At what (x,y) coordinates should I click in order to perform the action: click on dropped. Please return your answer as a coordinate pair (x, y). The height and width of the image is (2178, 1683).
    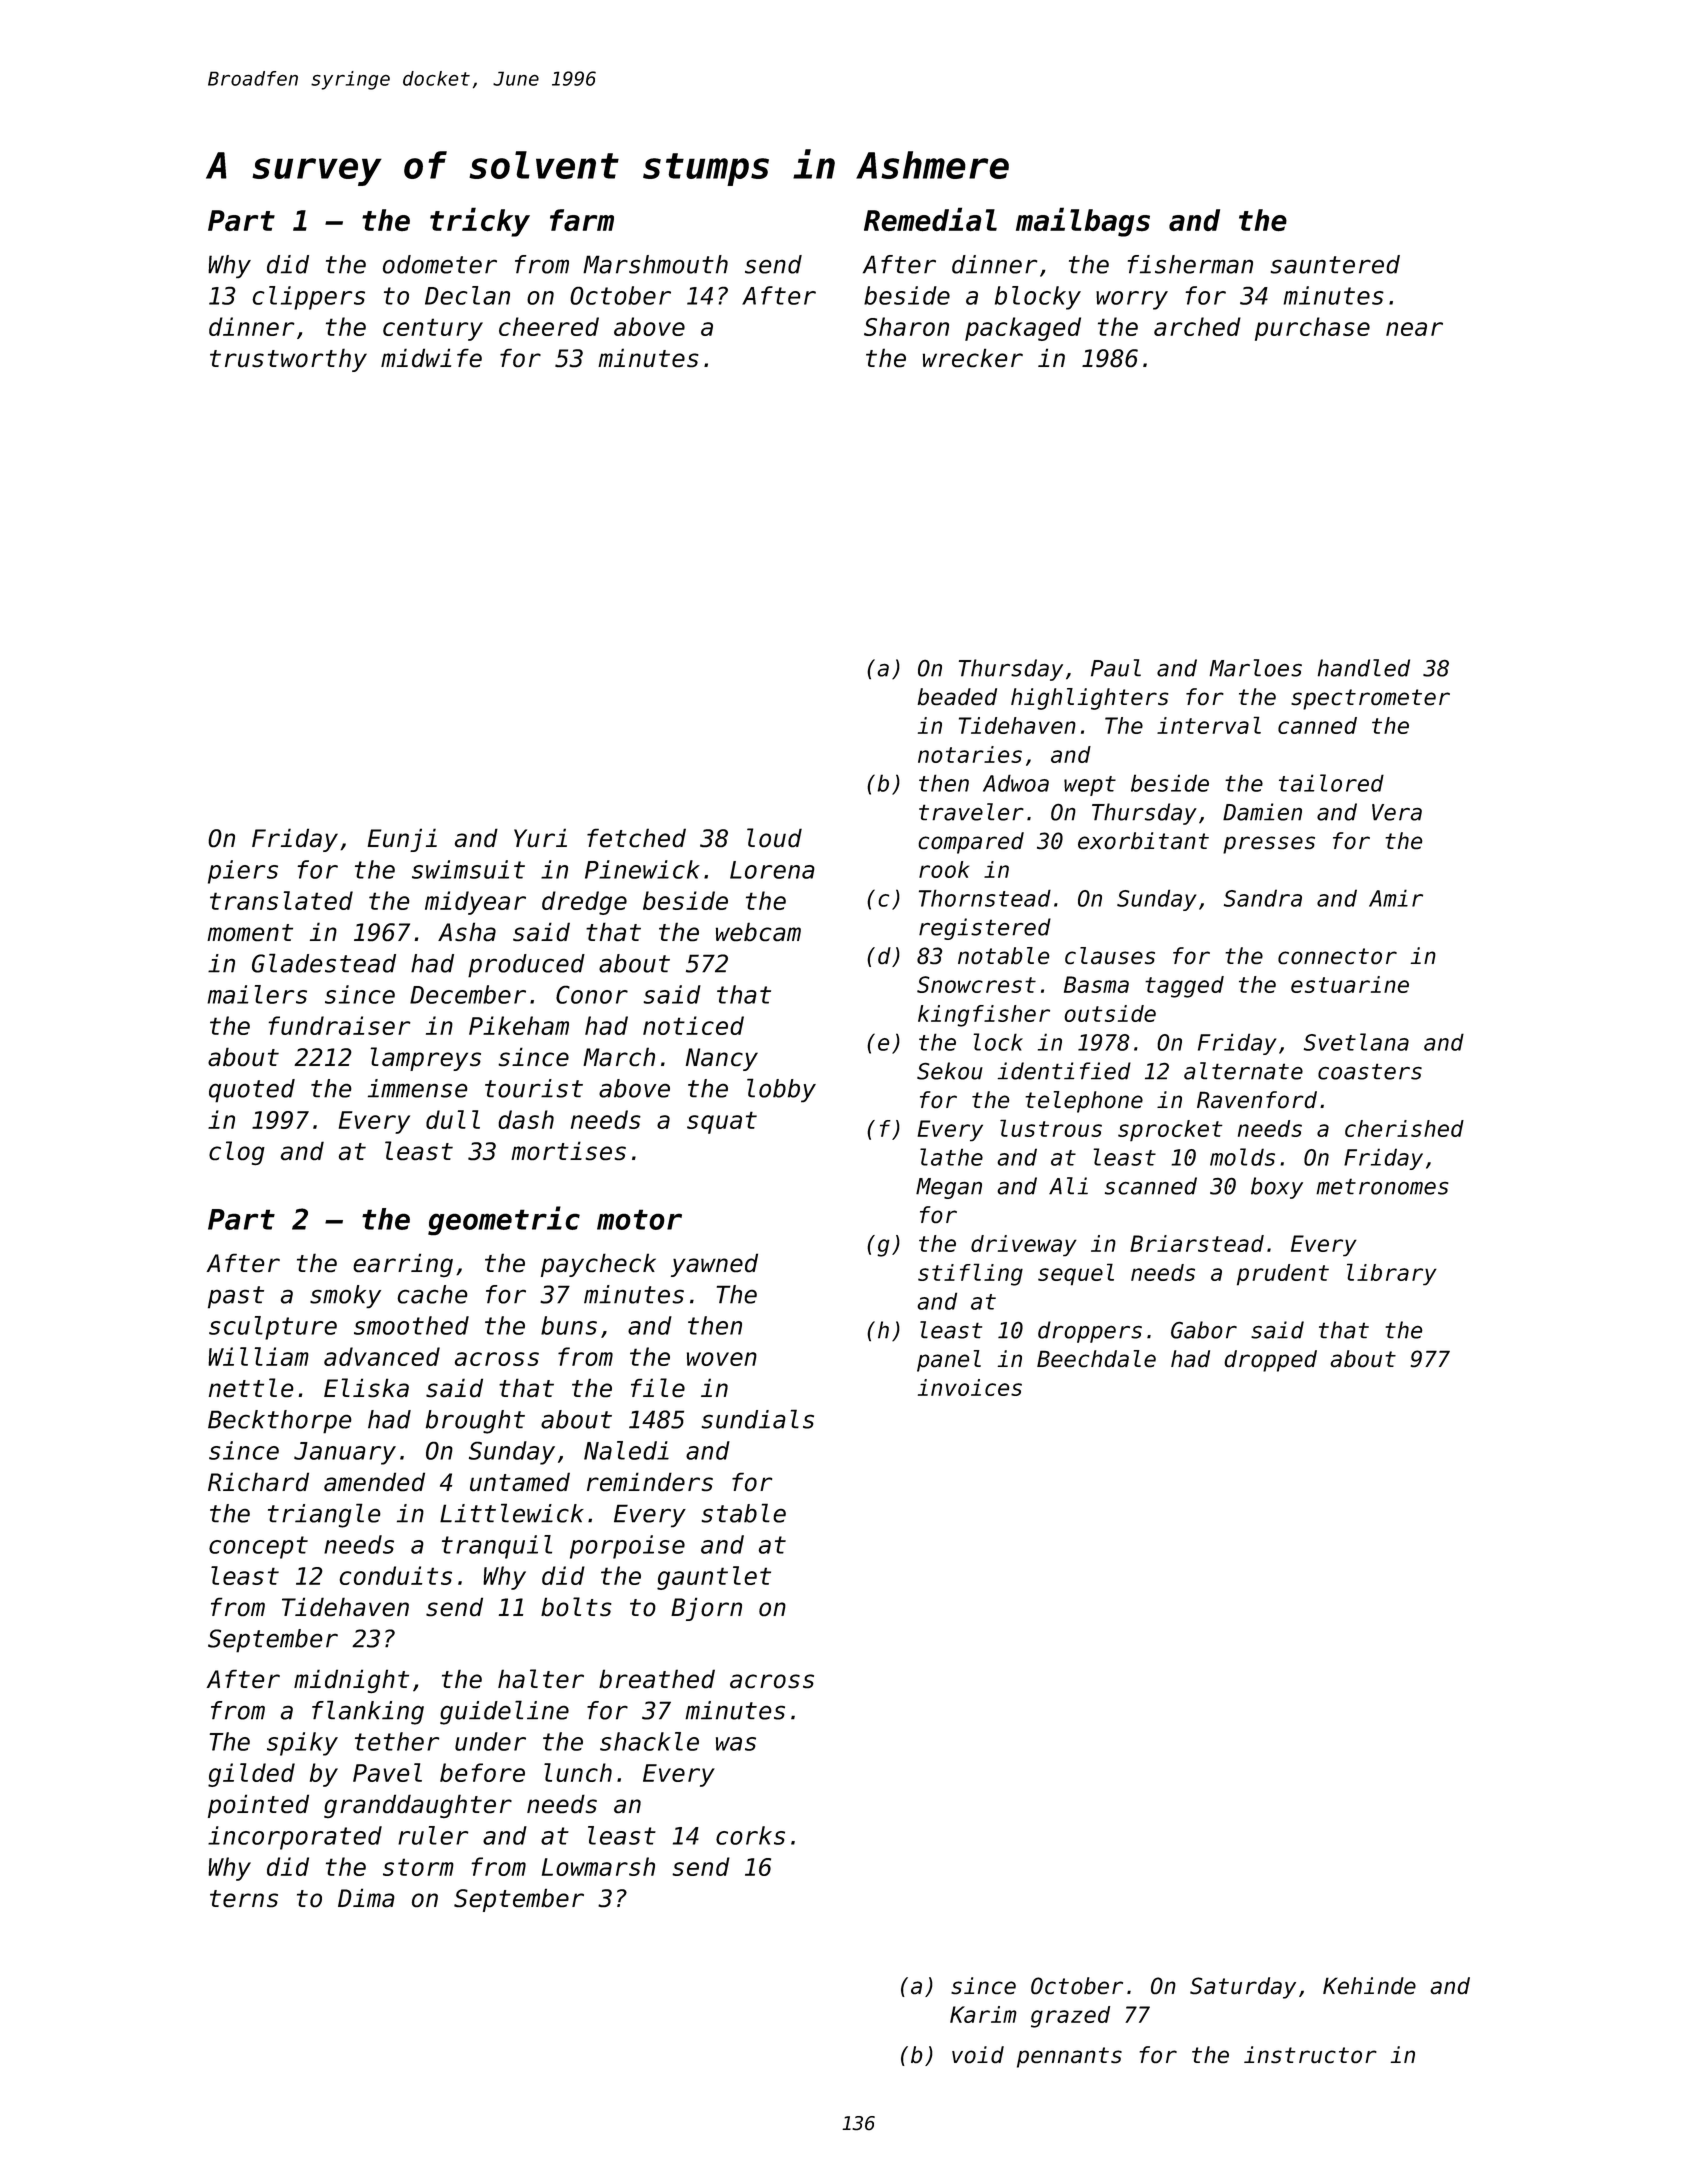
    Looking at the image, I should click on (1270, 1361).
